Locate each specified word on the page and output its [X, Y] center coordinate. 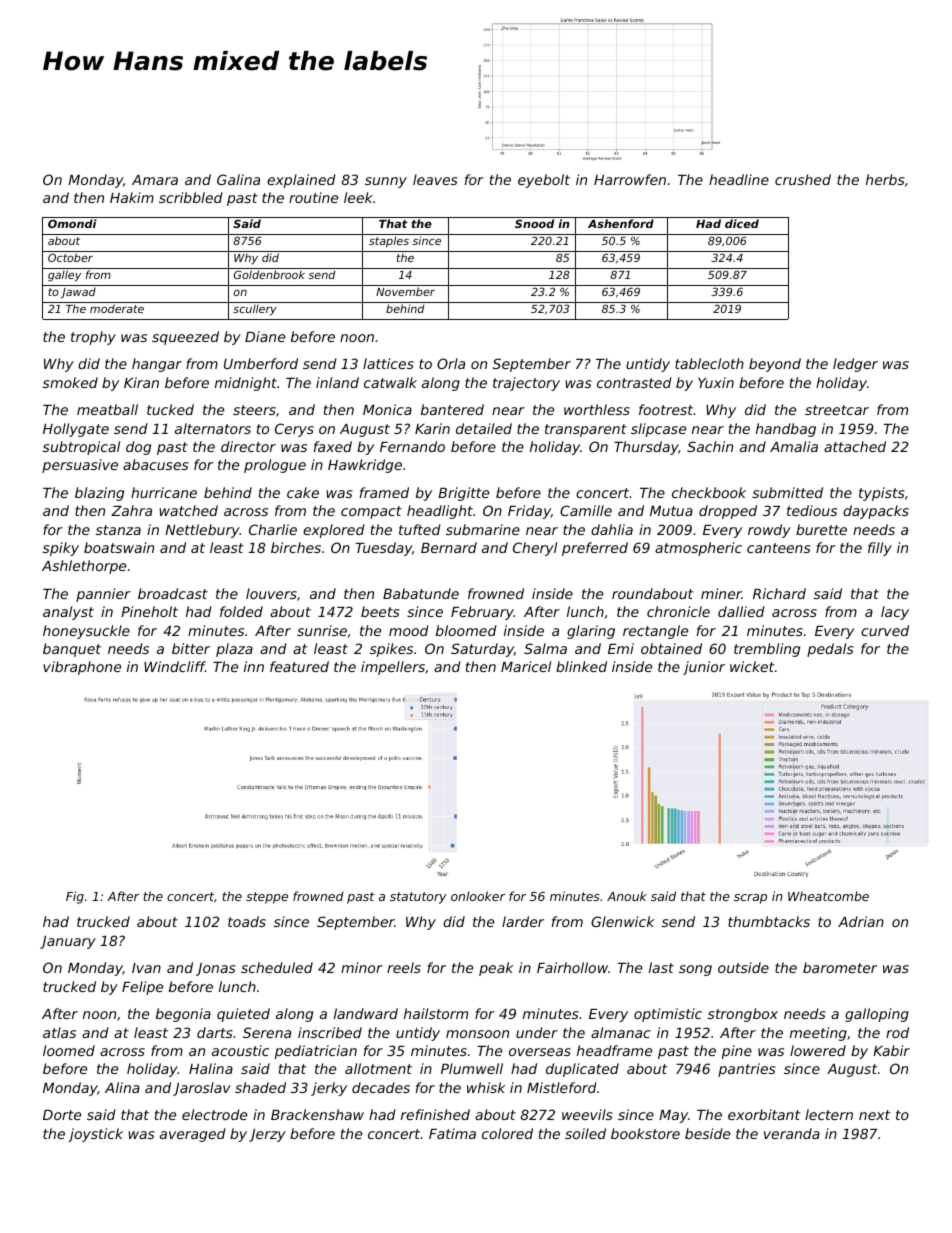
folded [241, 611]
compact [371, 512]
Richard [779, 593]
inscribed [330, 1032]
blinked [581, 666]
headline [739, 179]
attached [855, 446]
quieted [243, 1015]
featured [299, 666]
